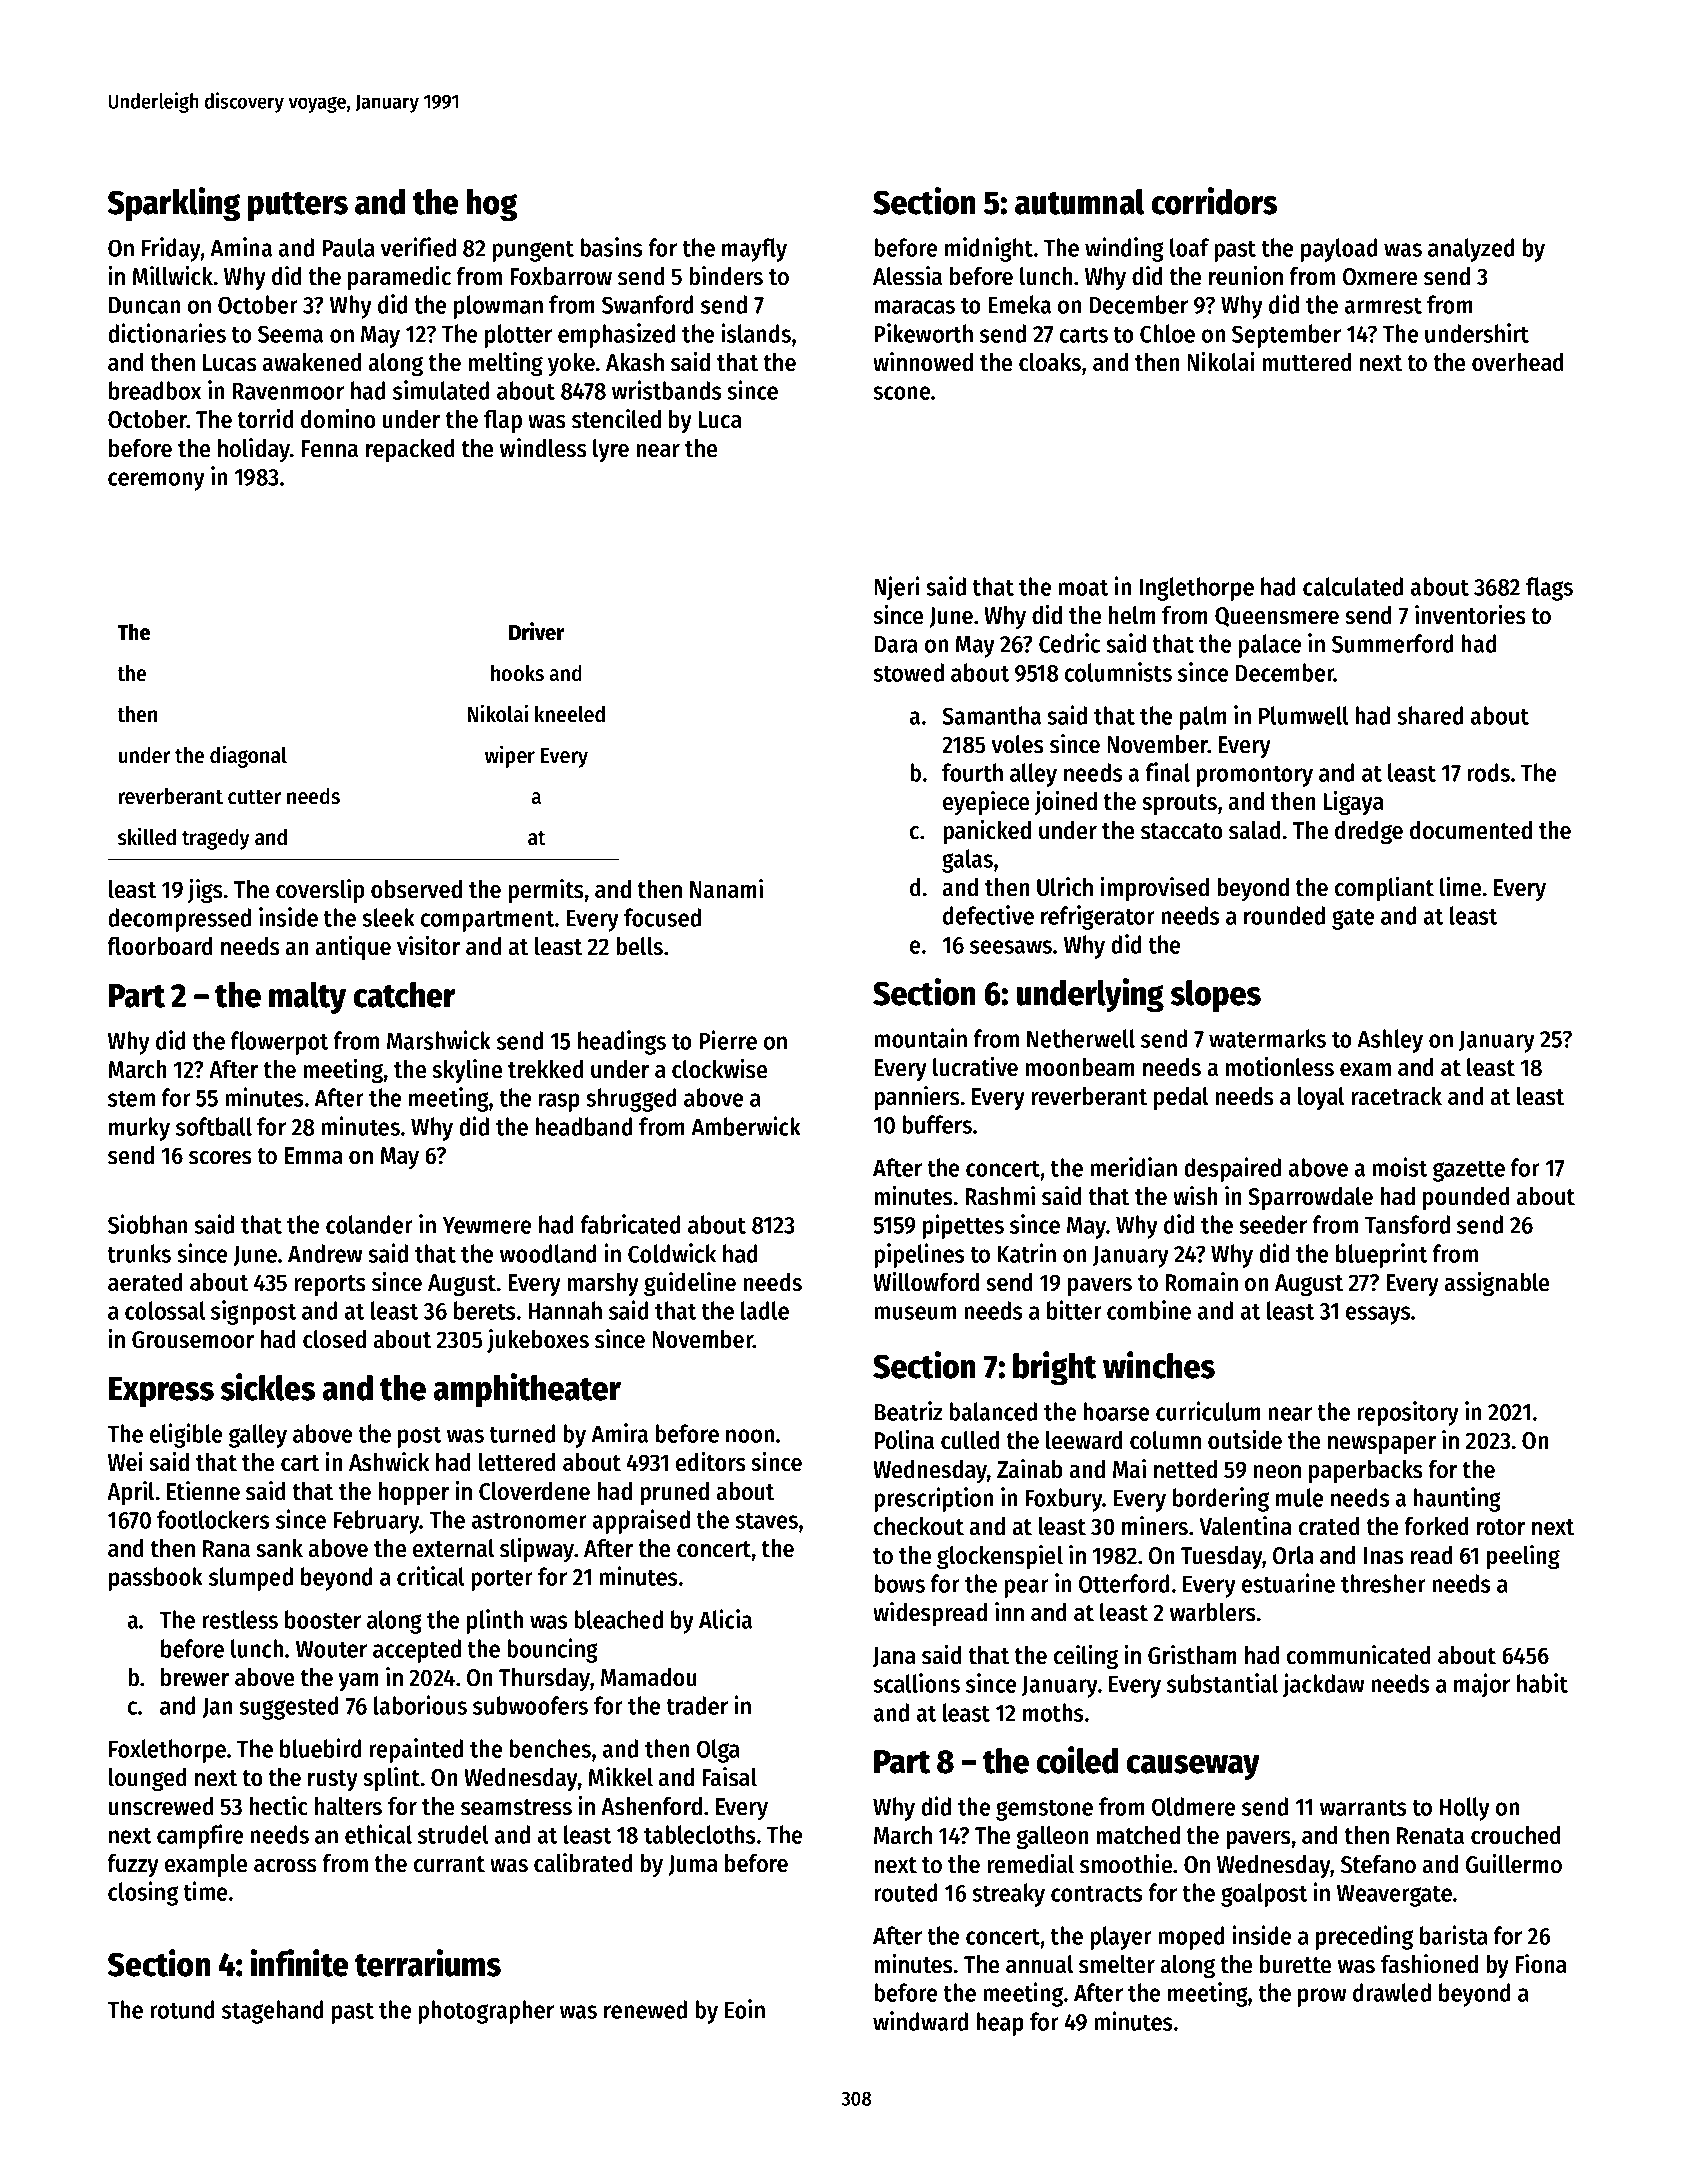  Describe the element at coordinates (908, 1411) in the document. I see `Beatriz` at that location.
